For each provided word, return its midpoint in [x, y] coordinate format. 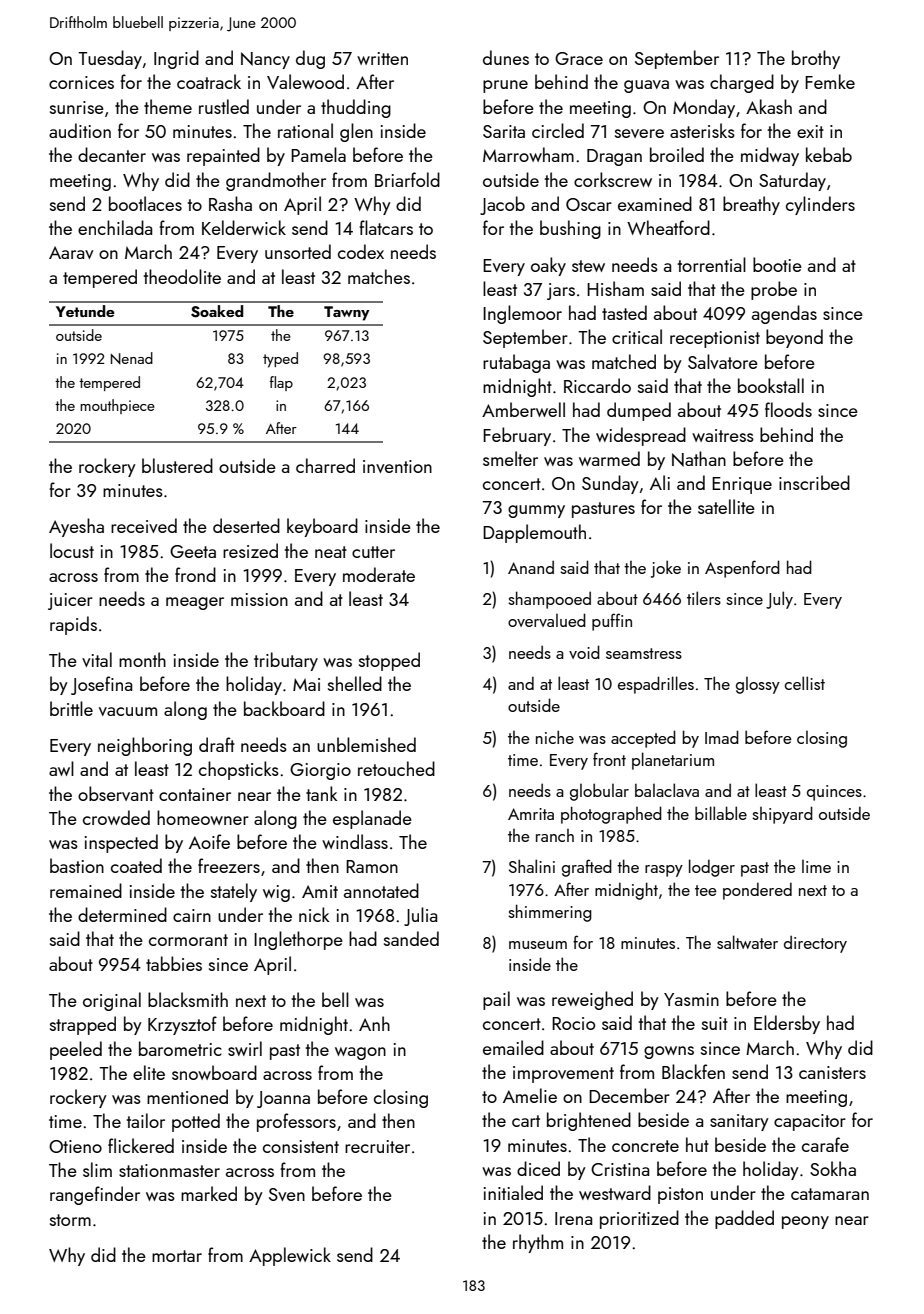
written [382, 58]
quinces [834, 793]
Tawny [347, 313]
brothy [816, 59]
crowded [116, 817]
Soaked [217, 311]
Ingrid [176, 59]
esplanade [372, 819]
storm [70, 1220]
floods [788, 409]
